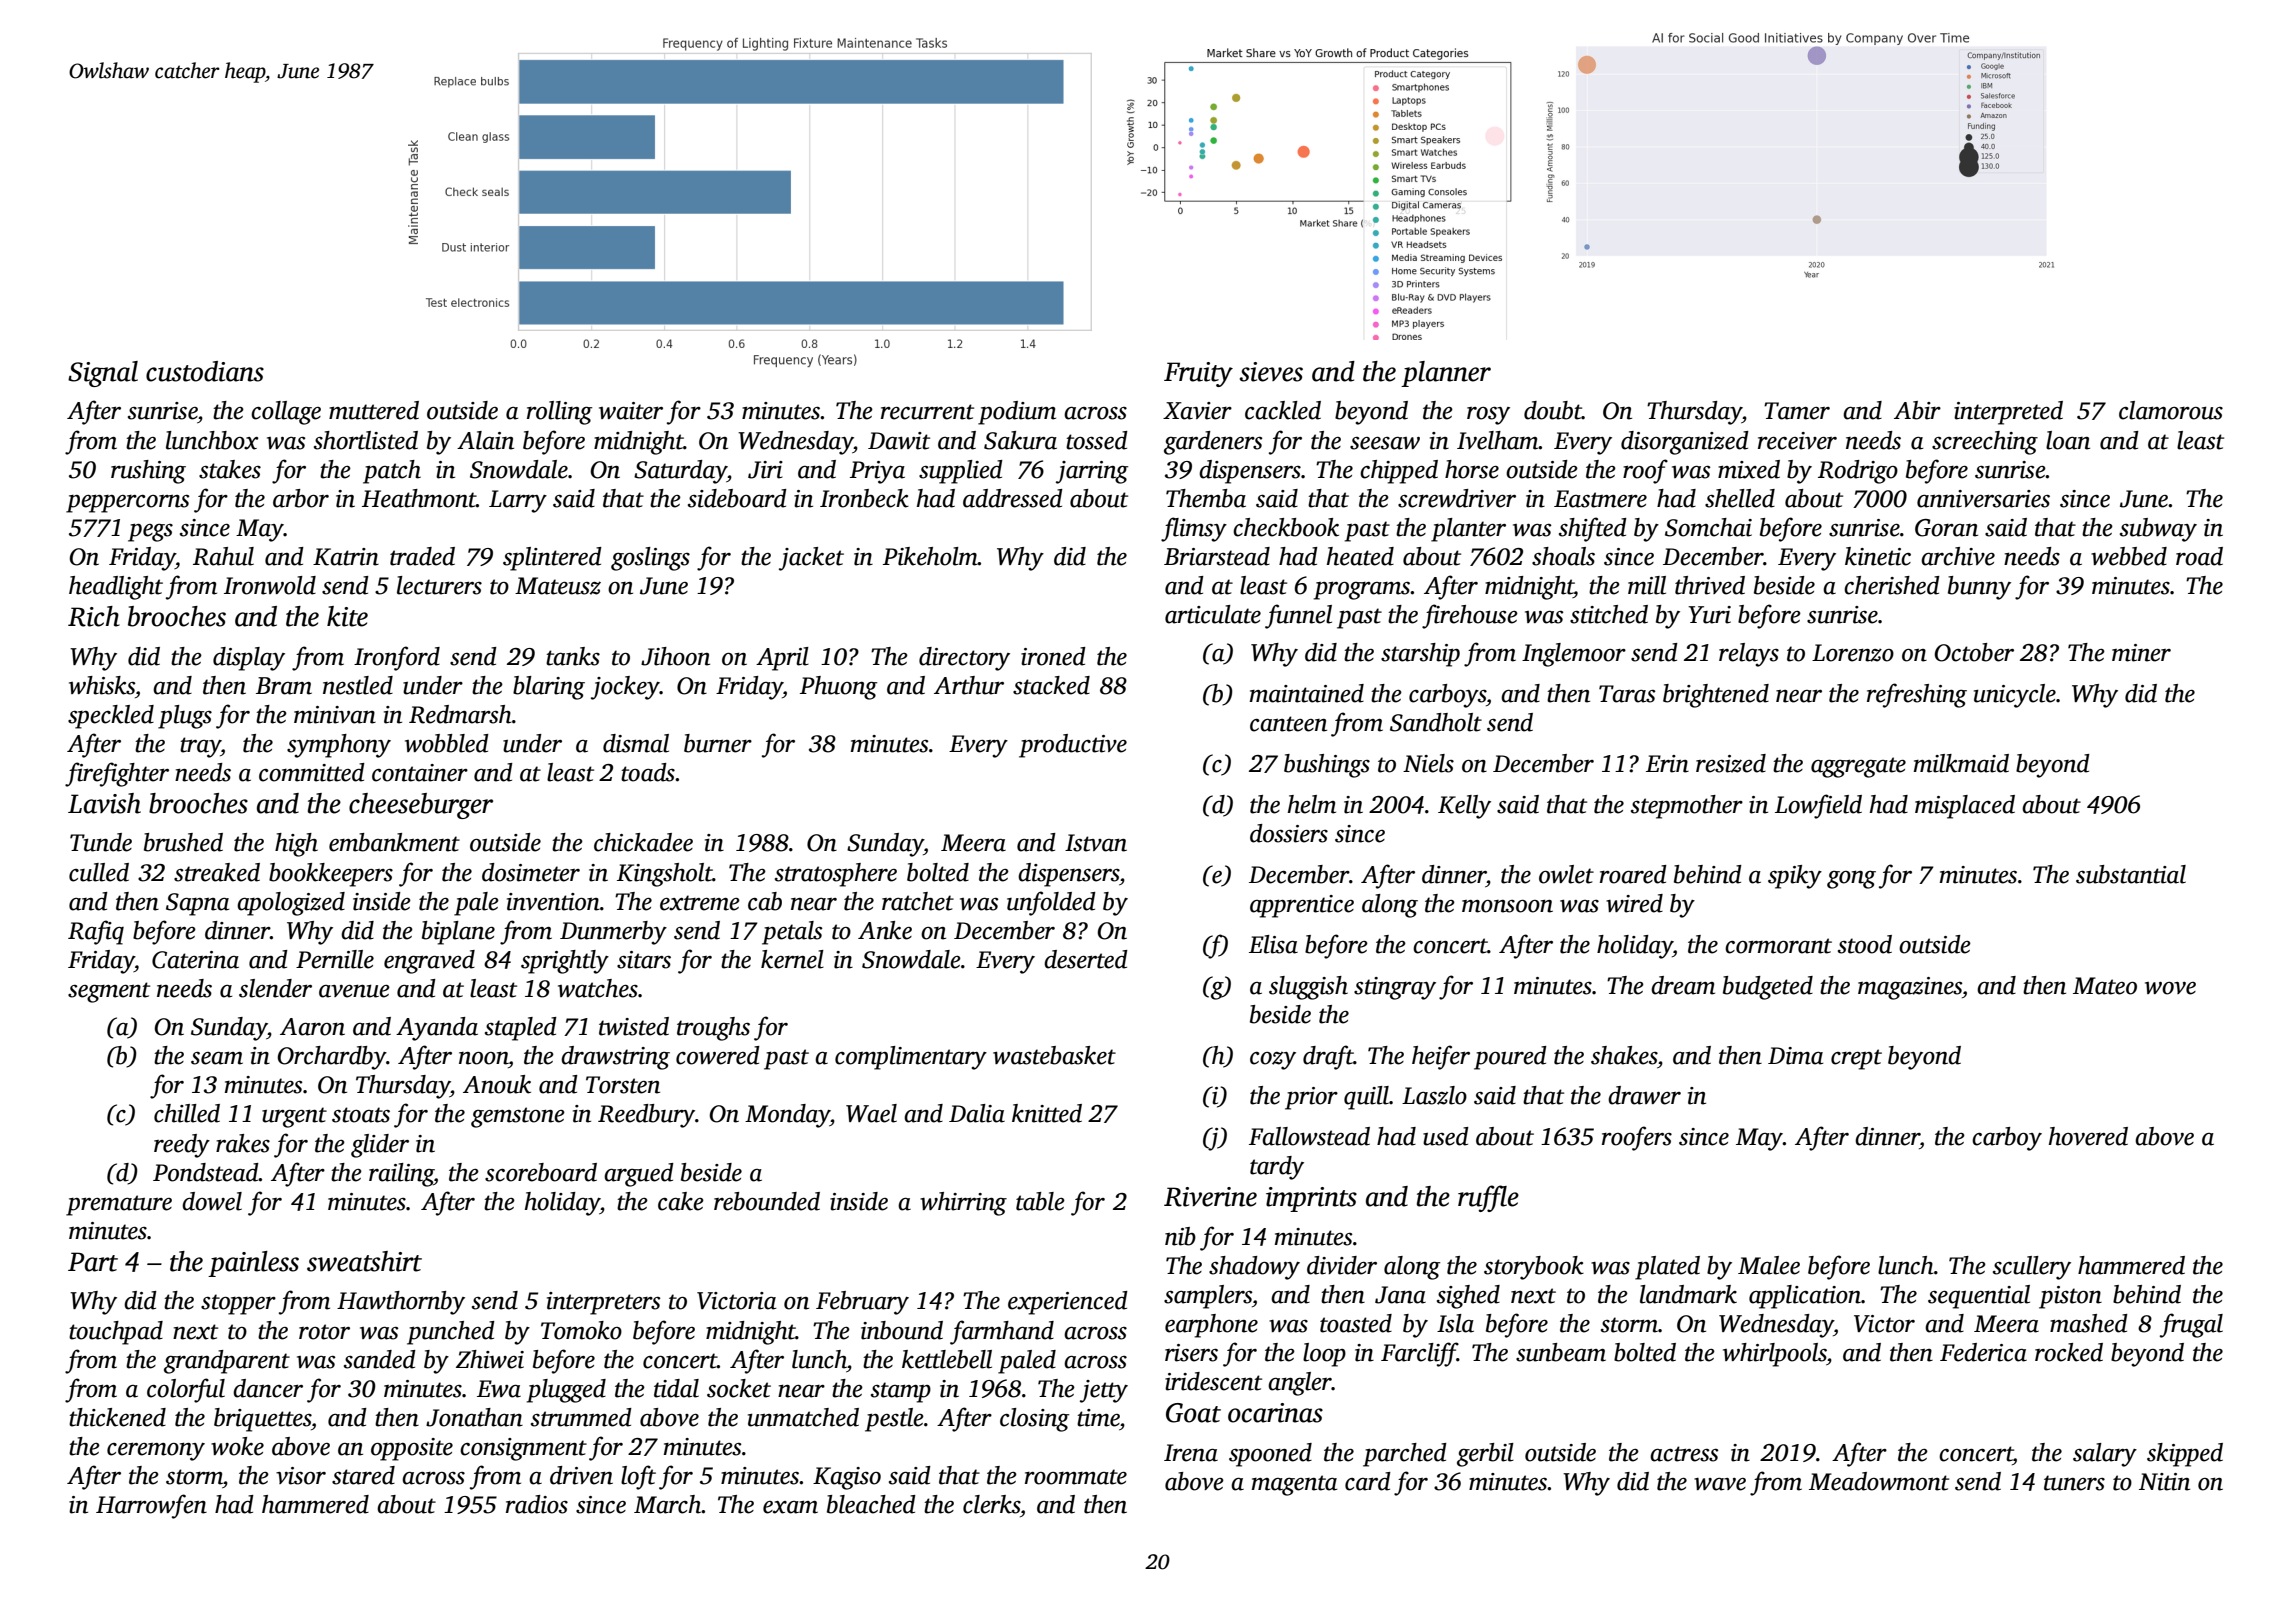  What do you see at coordinates (1720, 1484) in the page?
I see `wave` at bounding box center [1720, 1484].
